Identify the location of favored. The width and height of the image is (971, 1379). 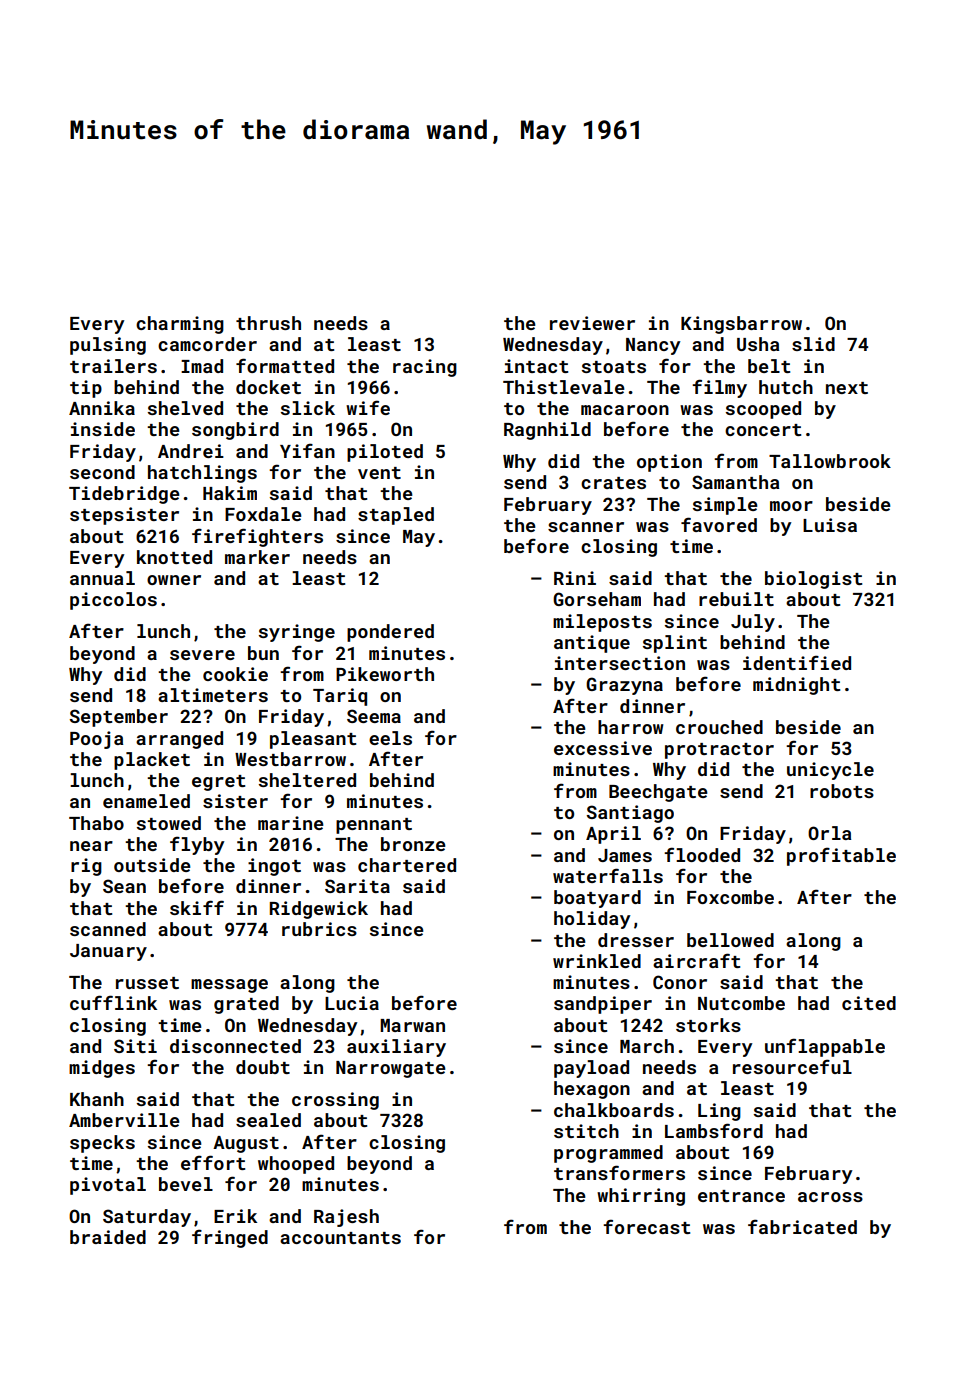
(719, 524).
